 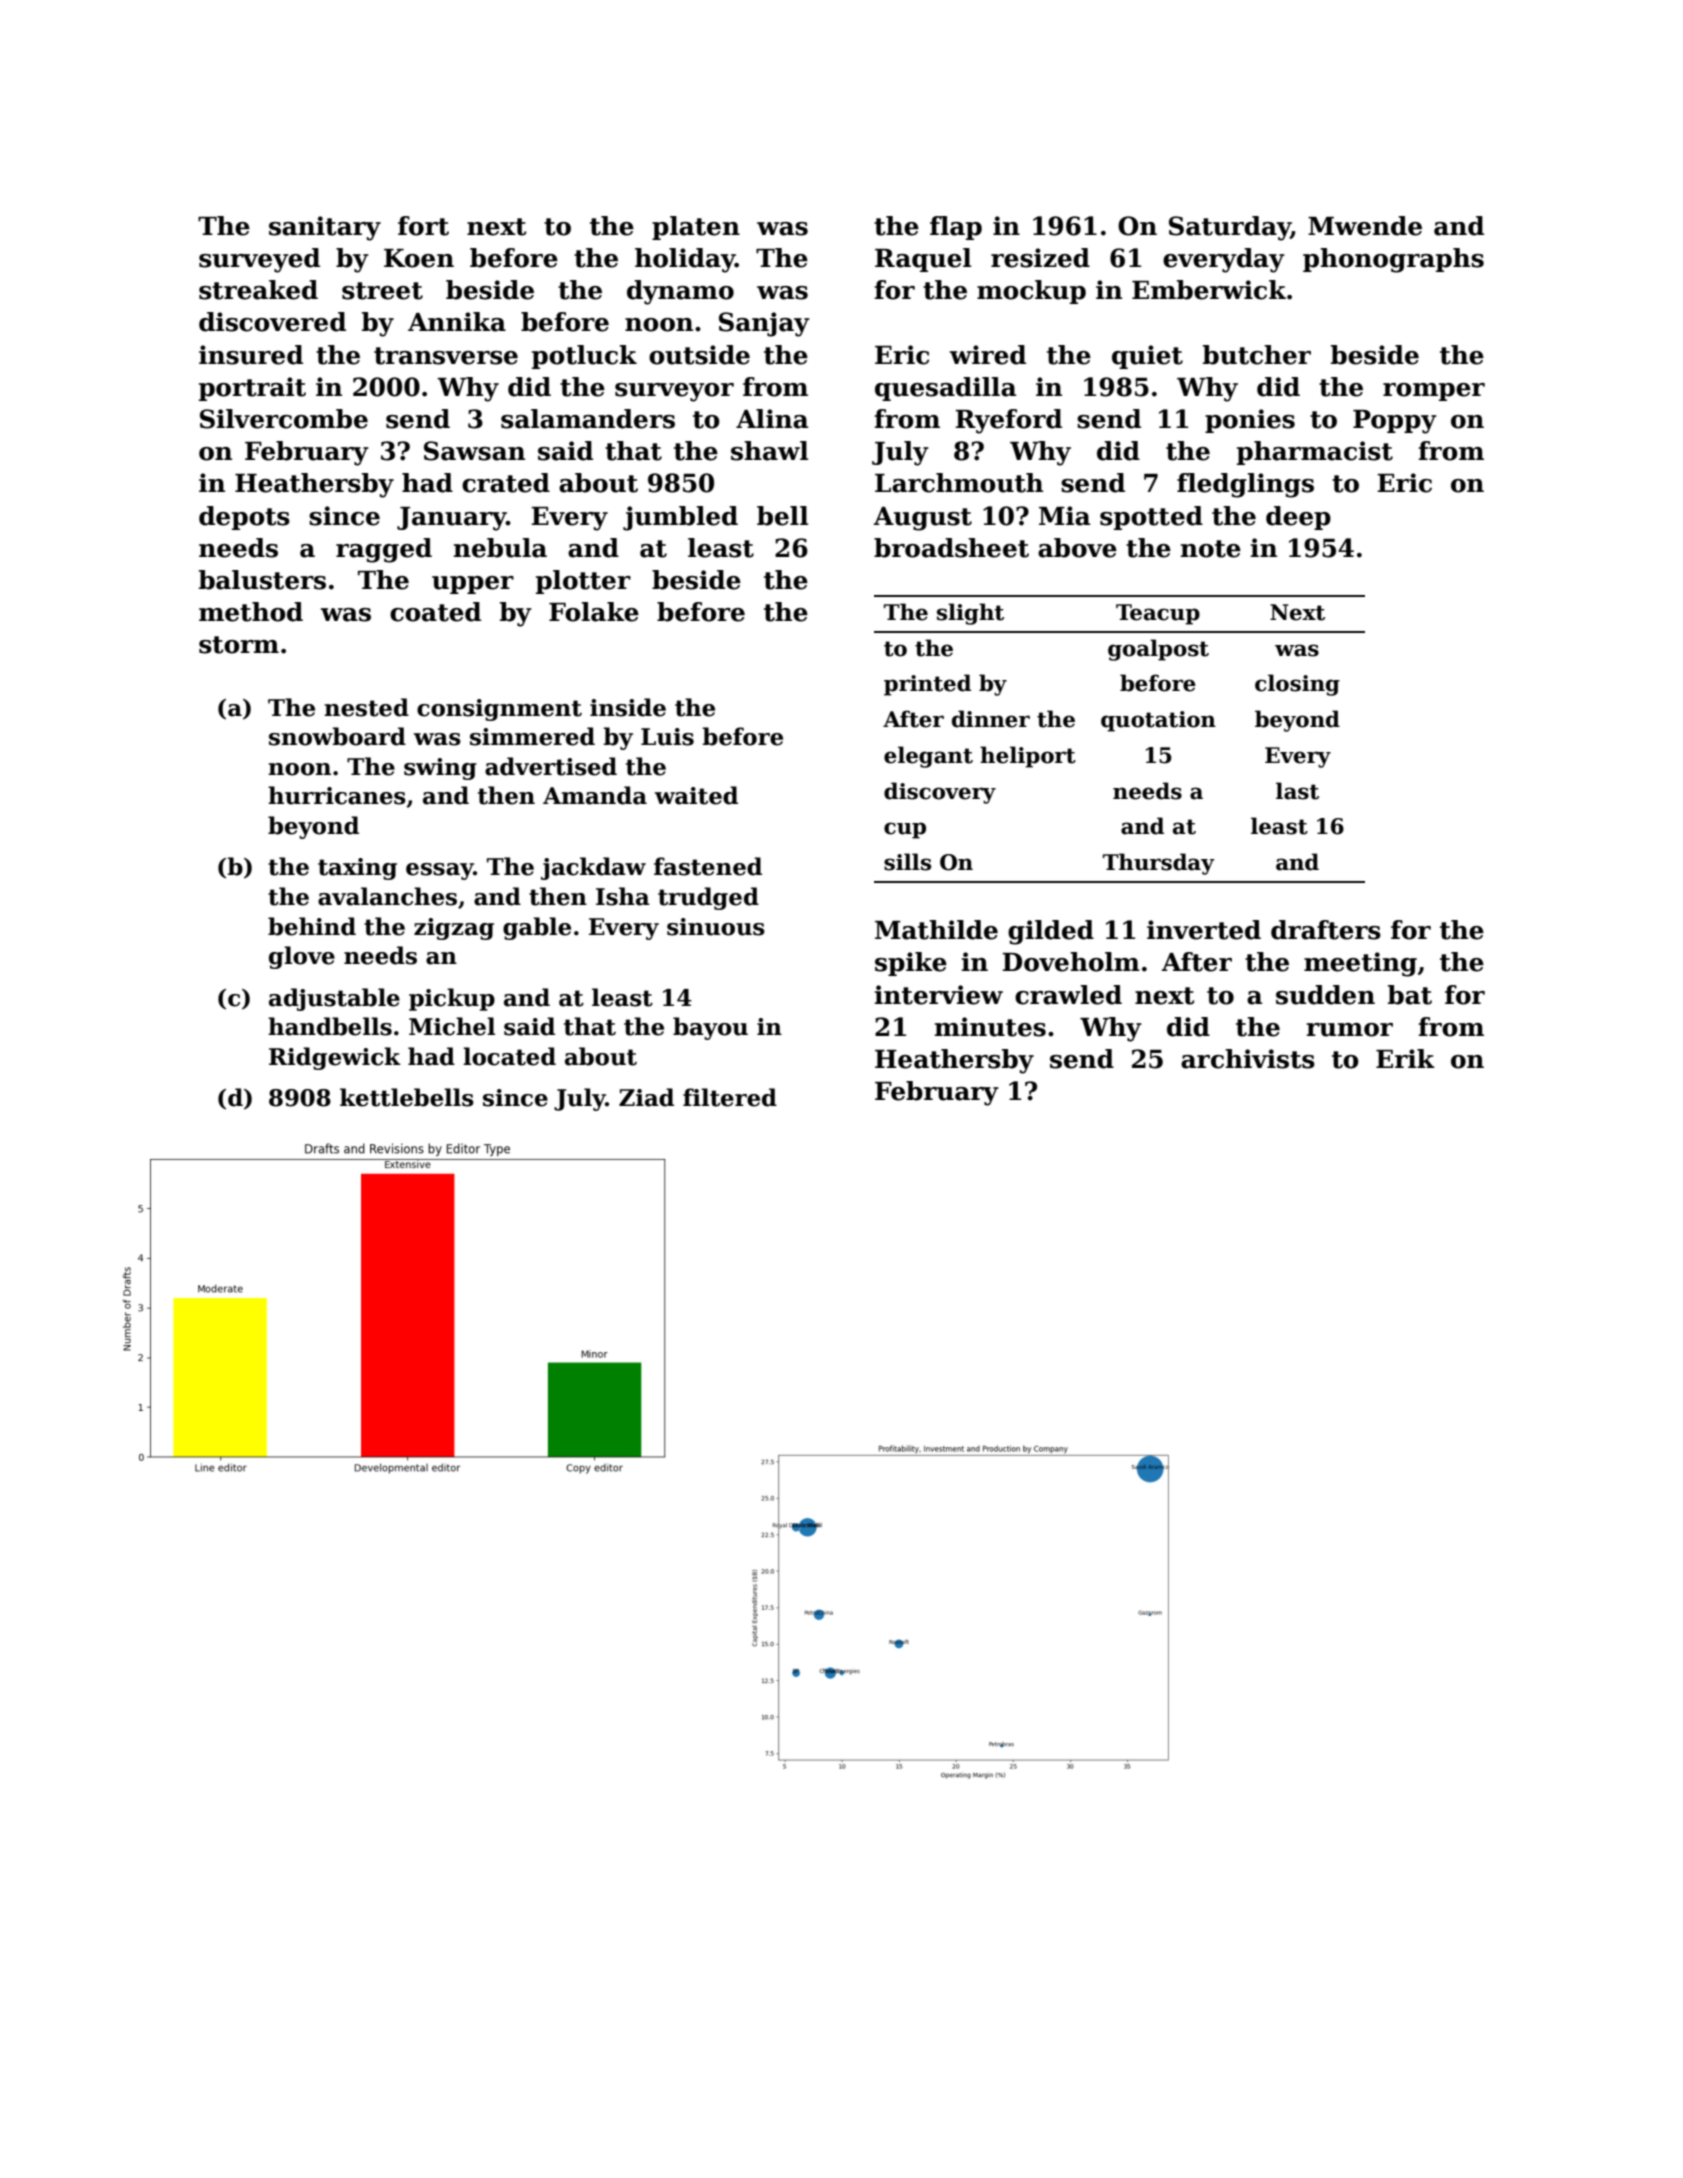 I want to click on flap, so click(x=956, y=228).
